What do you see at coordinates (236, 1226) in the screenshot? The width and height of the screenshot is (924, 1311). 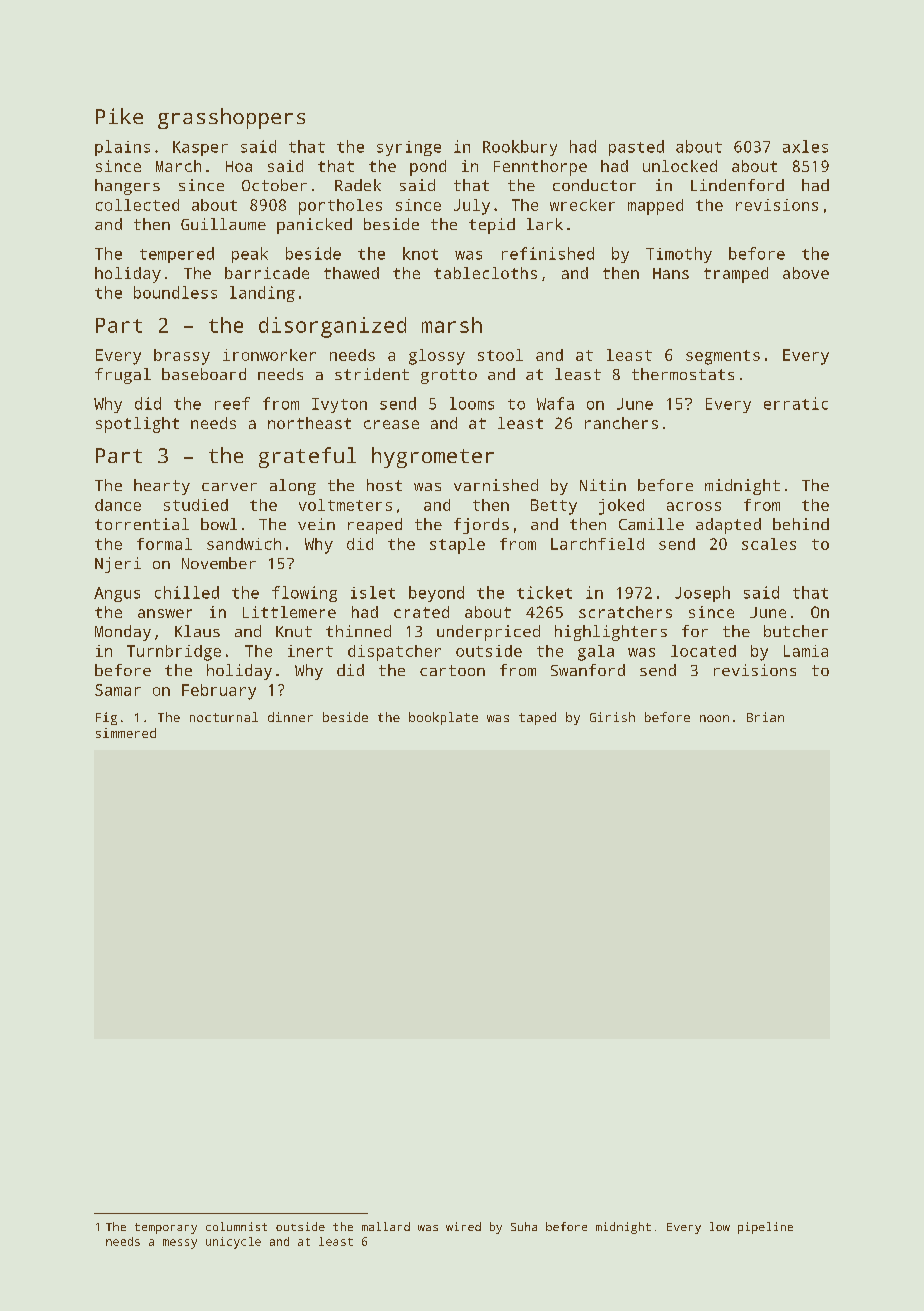 I see `columnist` at bounding box center [236, 1226].
